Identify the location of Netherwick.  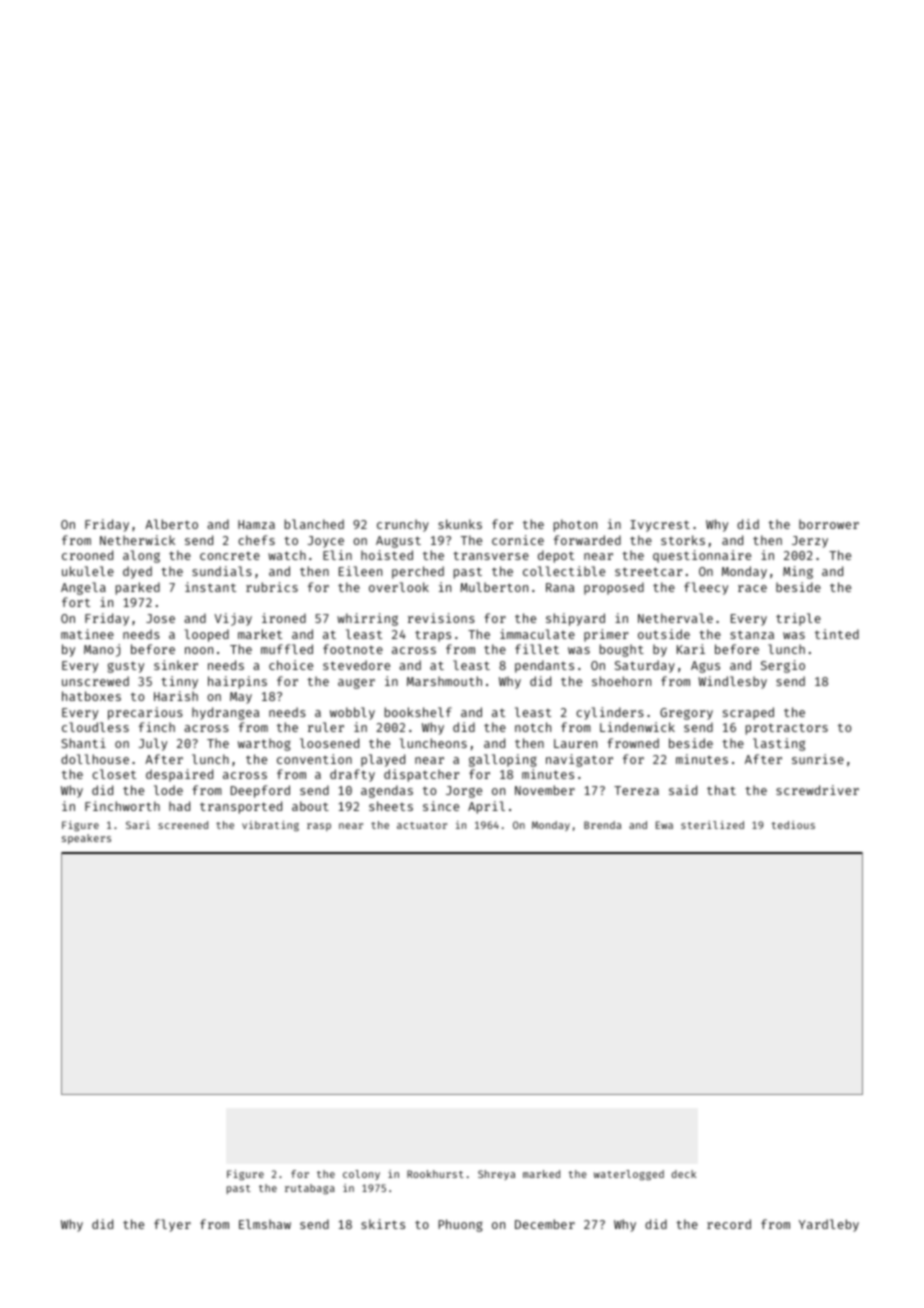
(137, 540).
